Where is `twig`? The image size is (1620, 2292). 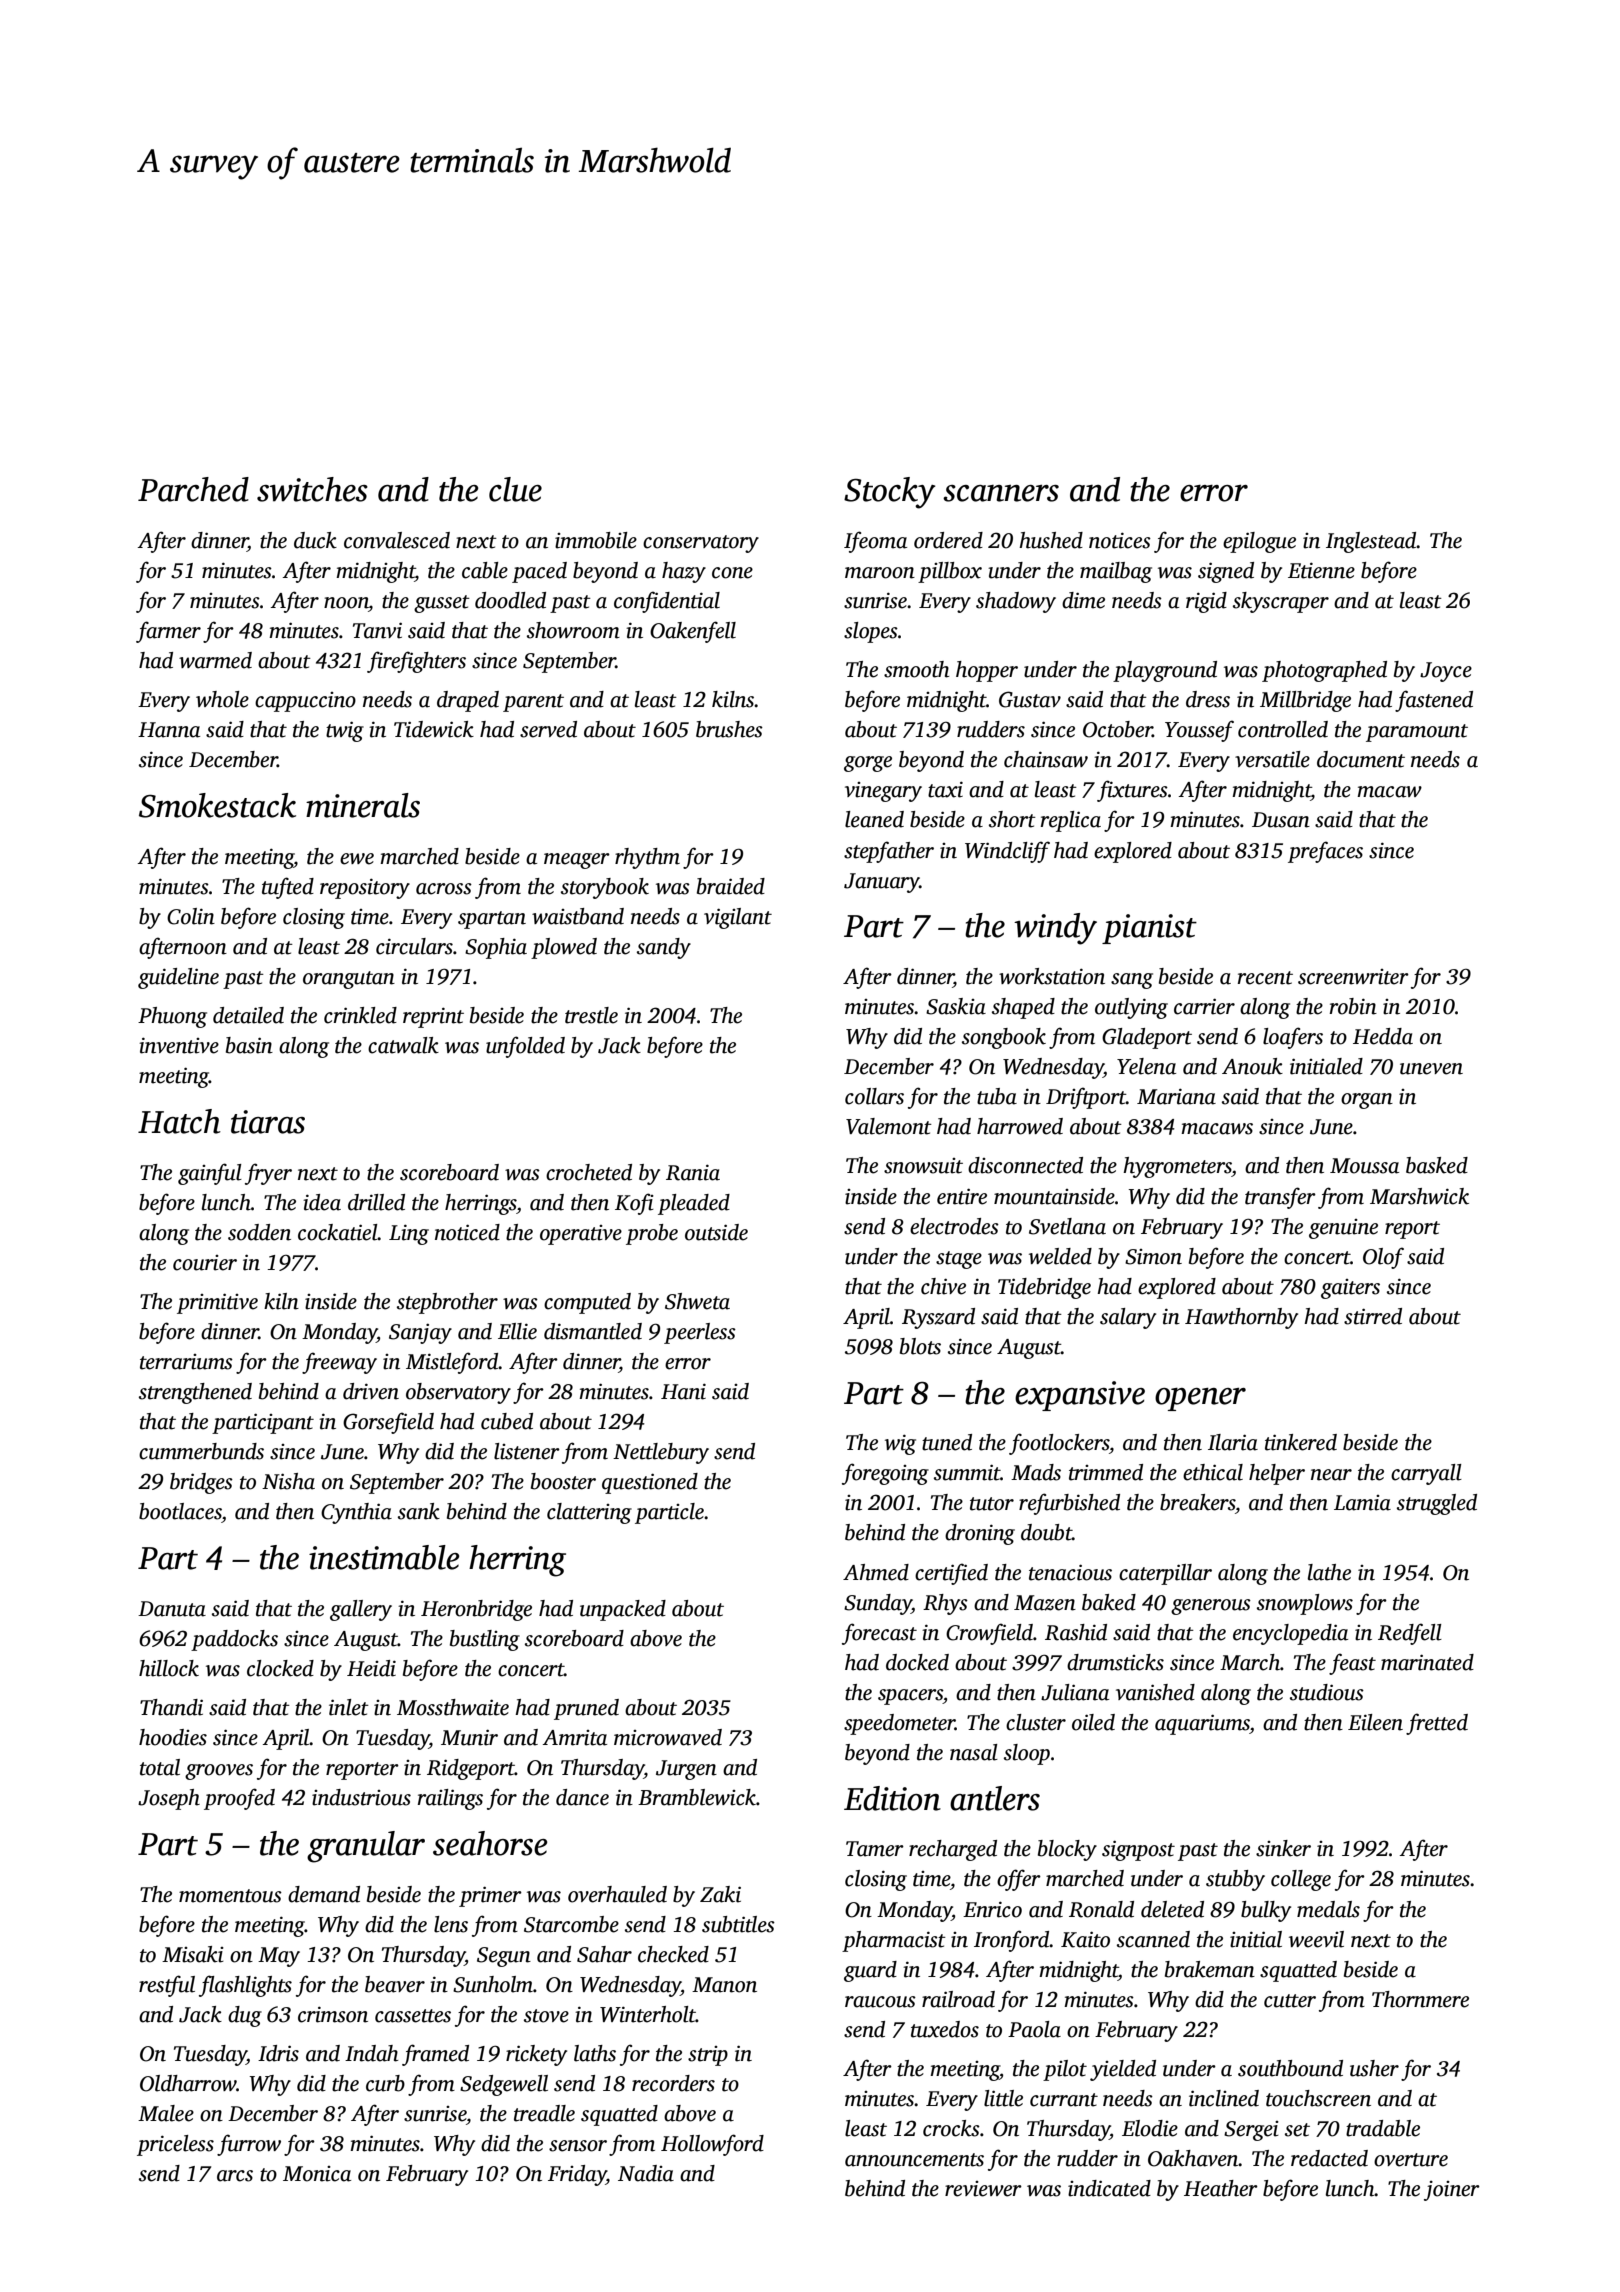 twig is located at coordinates (345, 731).
